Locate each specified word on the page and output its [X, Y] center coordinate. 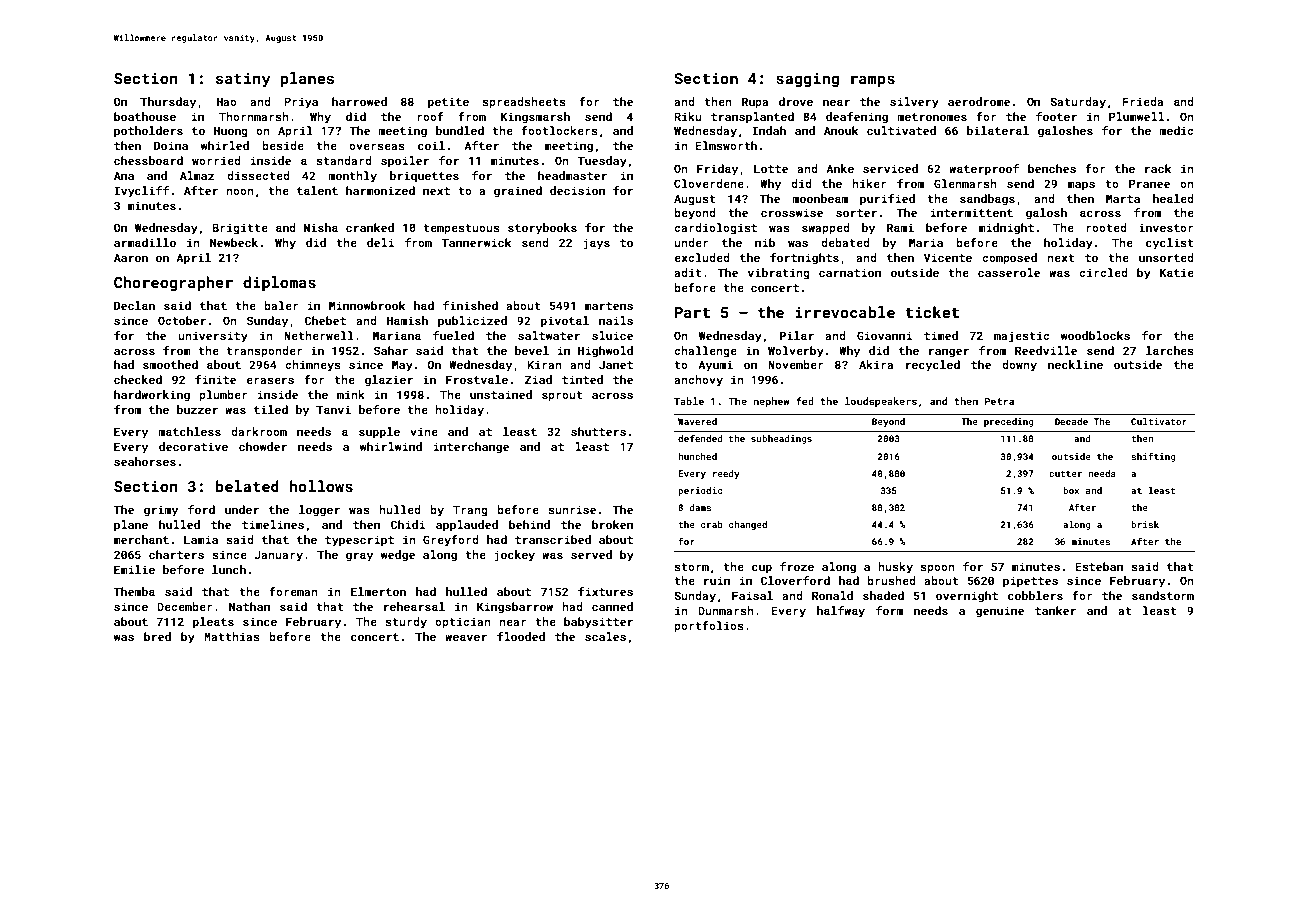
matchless [189, 431]
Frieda [1142, 101]
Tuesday [602, 162]
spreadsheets [524, 103]
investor [1166, 227]
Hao [227, 101]
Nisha [321, 227]
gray [359, 557]
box [1071, 490]
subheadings [781, 439]
